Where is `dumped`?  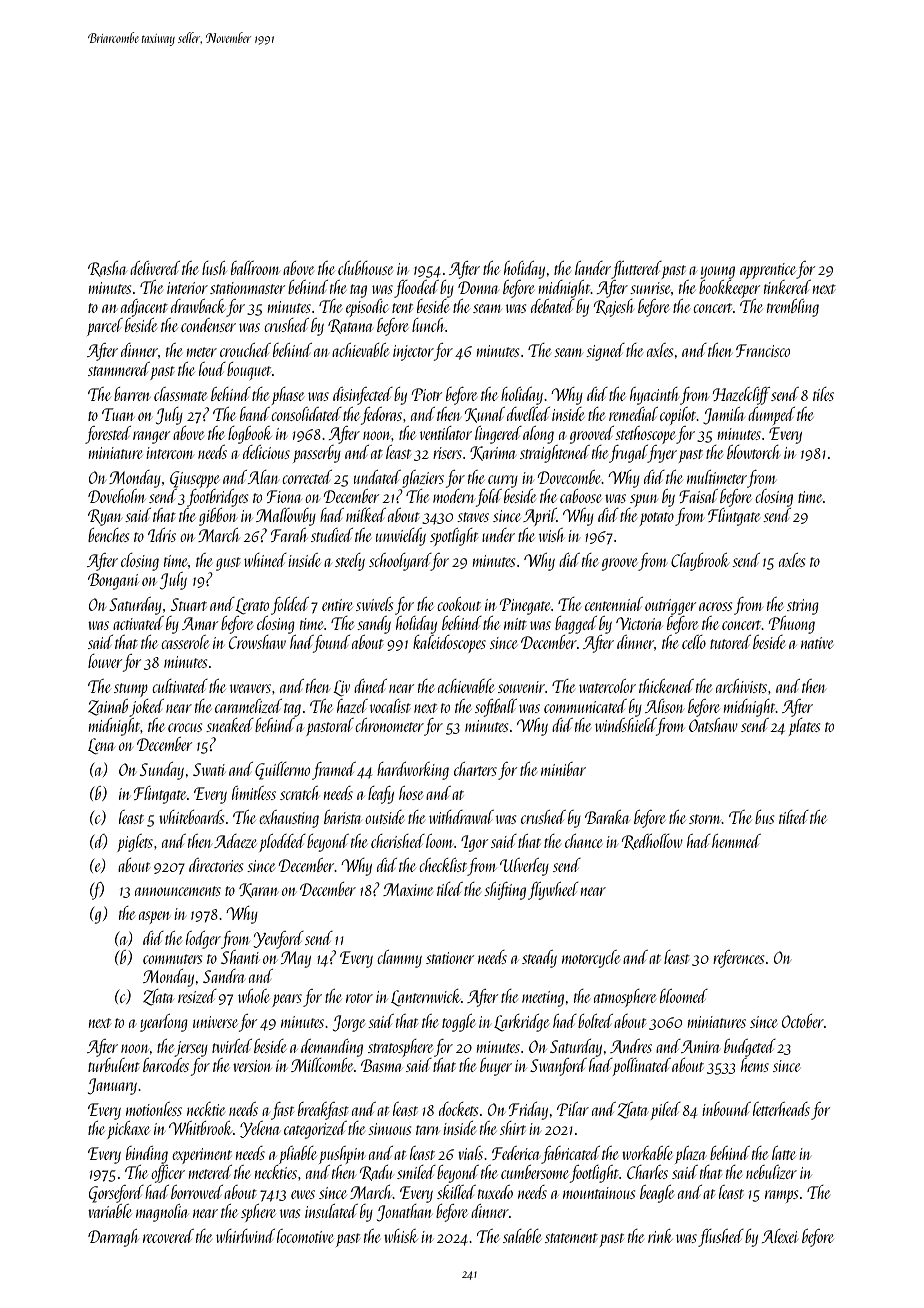
dumped is located at coordinates (771, 416).
